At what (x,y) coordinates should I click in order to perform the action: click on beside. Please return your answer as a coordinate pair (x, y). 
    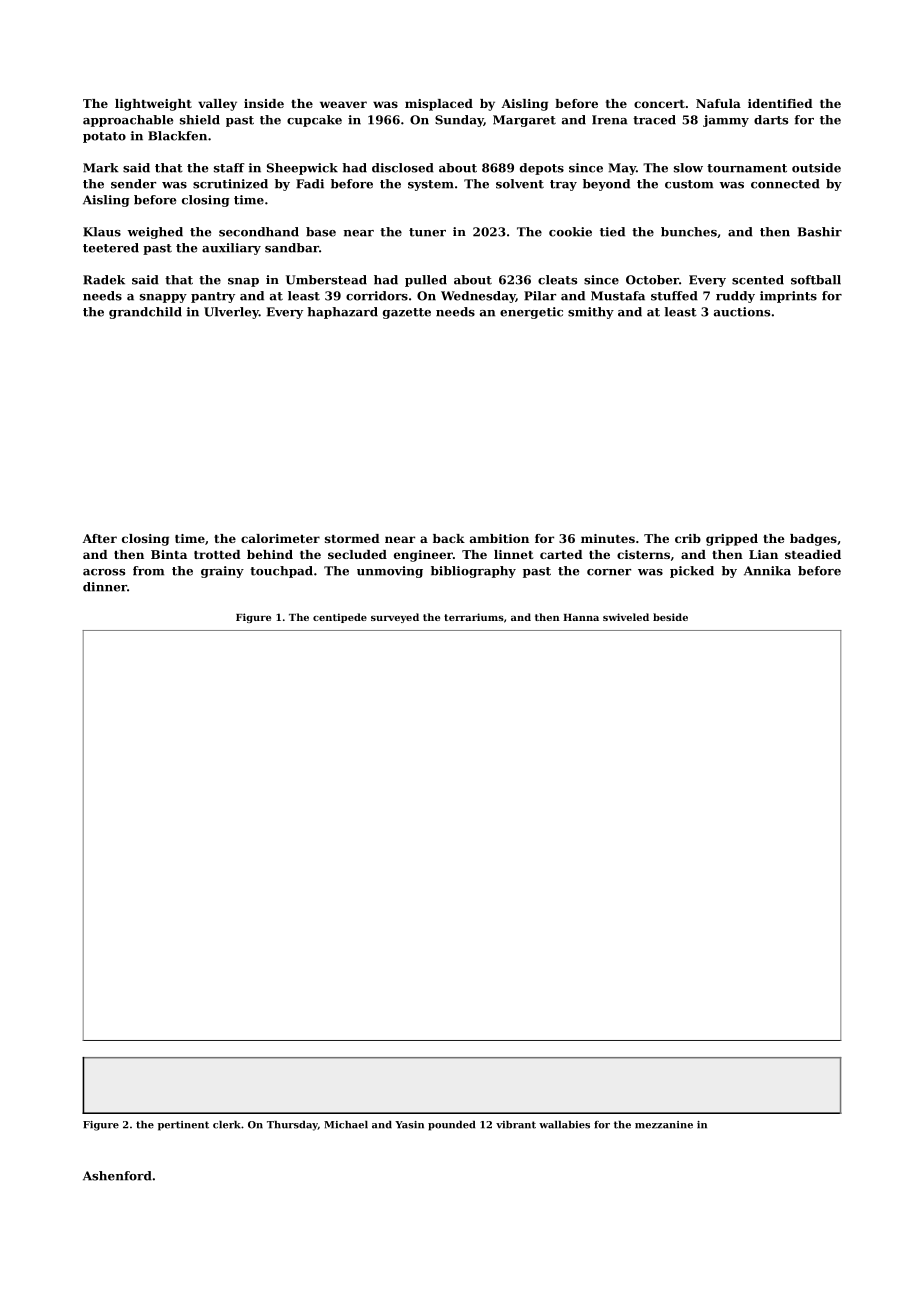
    Looking at the image, I should click on (670, 617).
